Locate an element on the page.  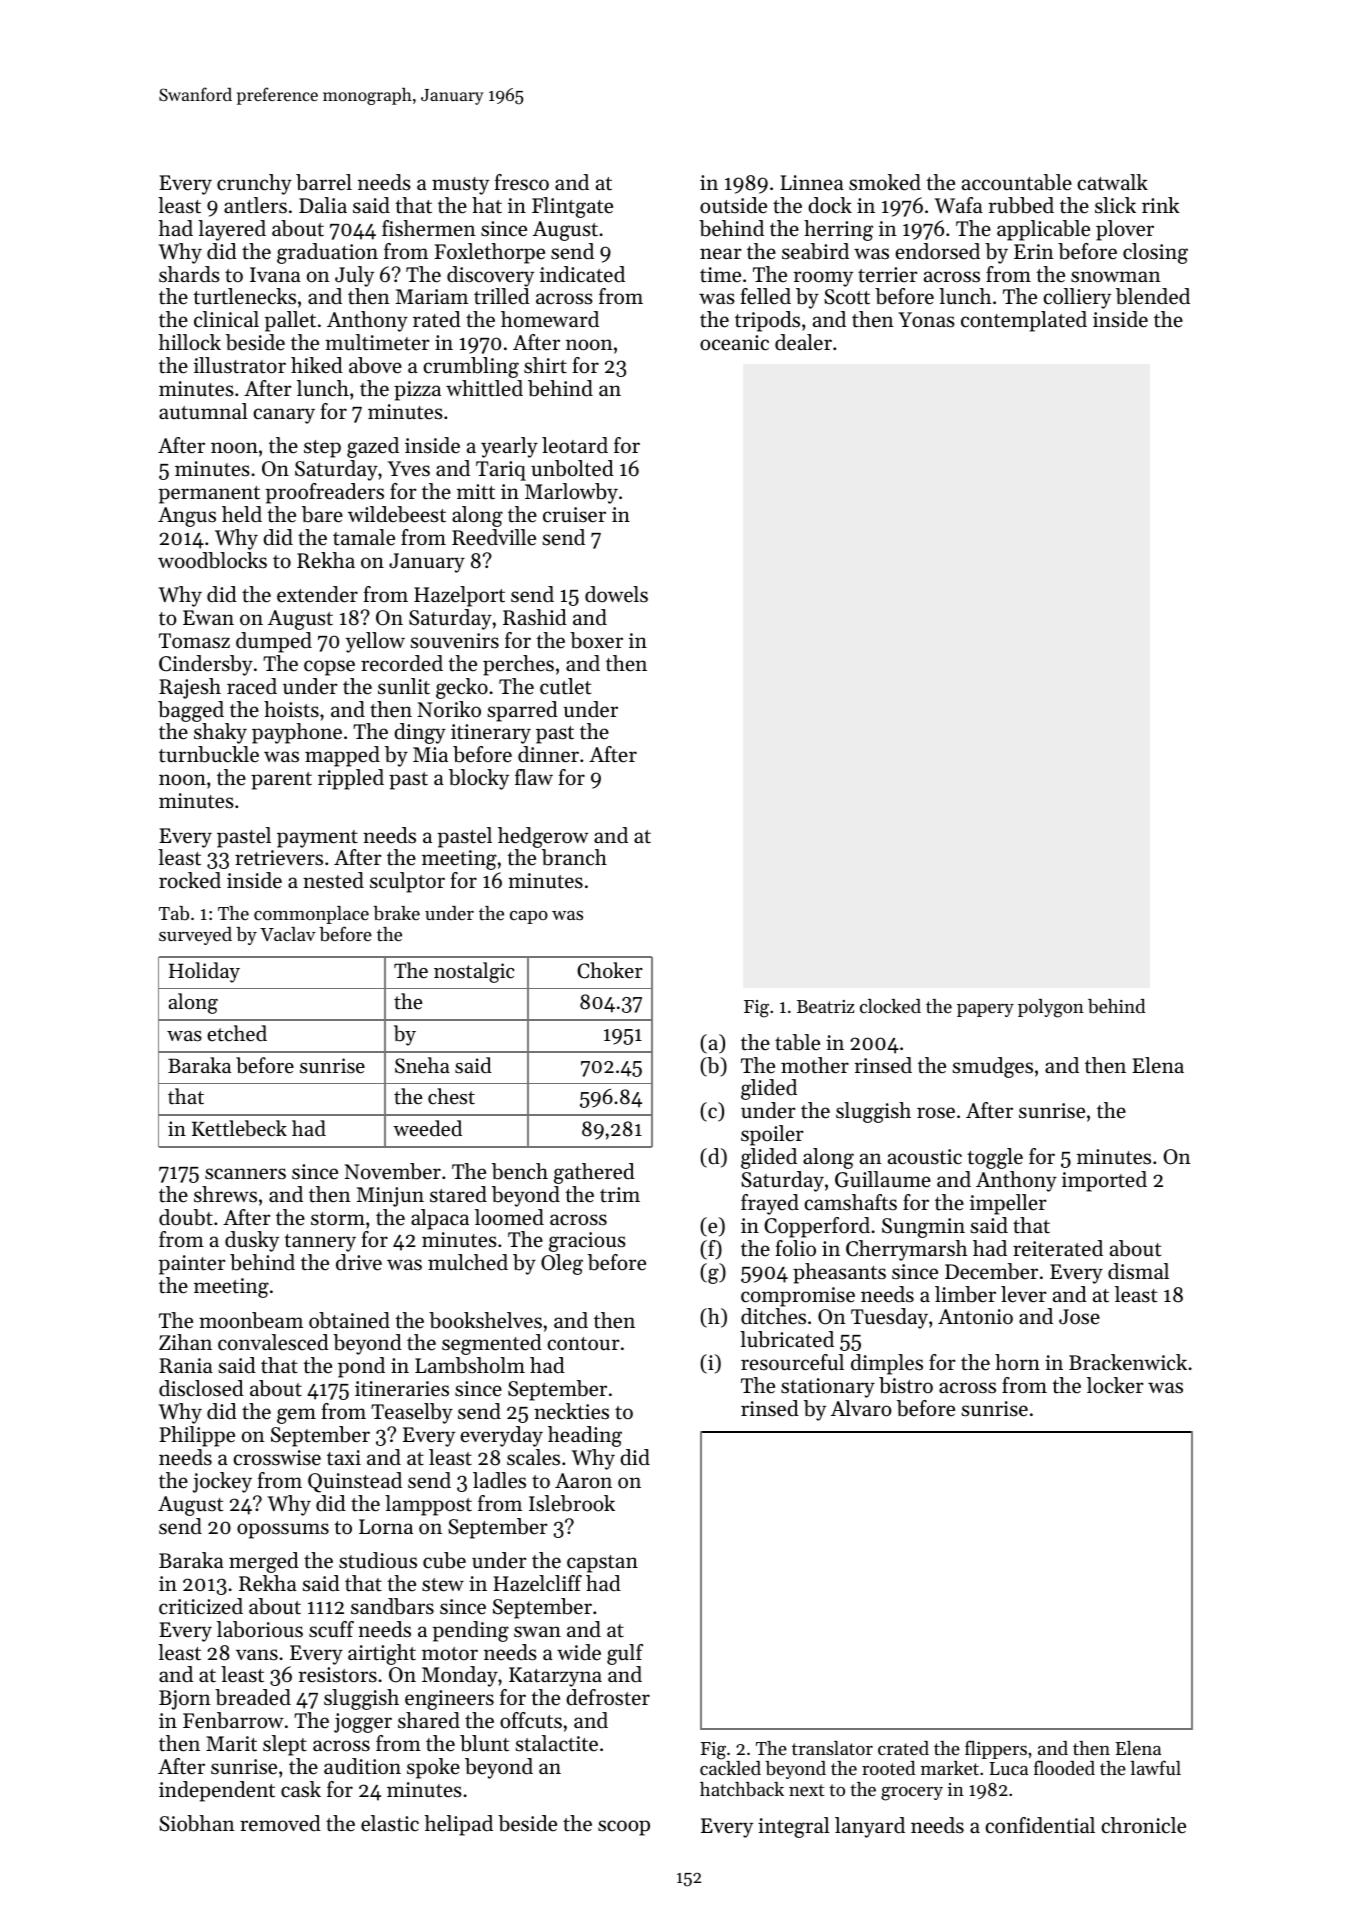
Aaron is located at coordinates (583, 1481).
